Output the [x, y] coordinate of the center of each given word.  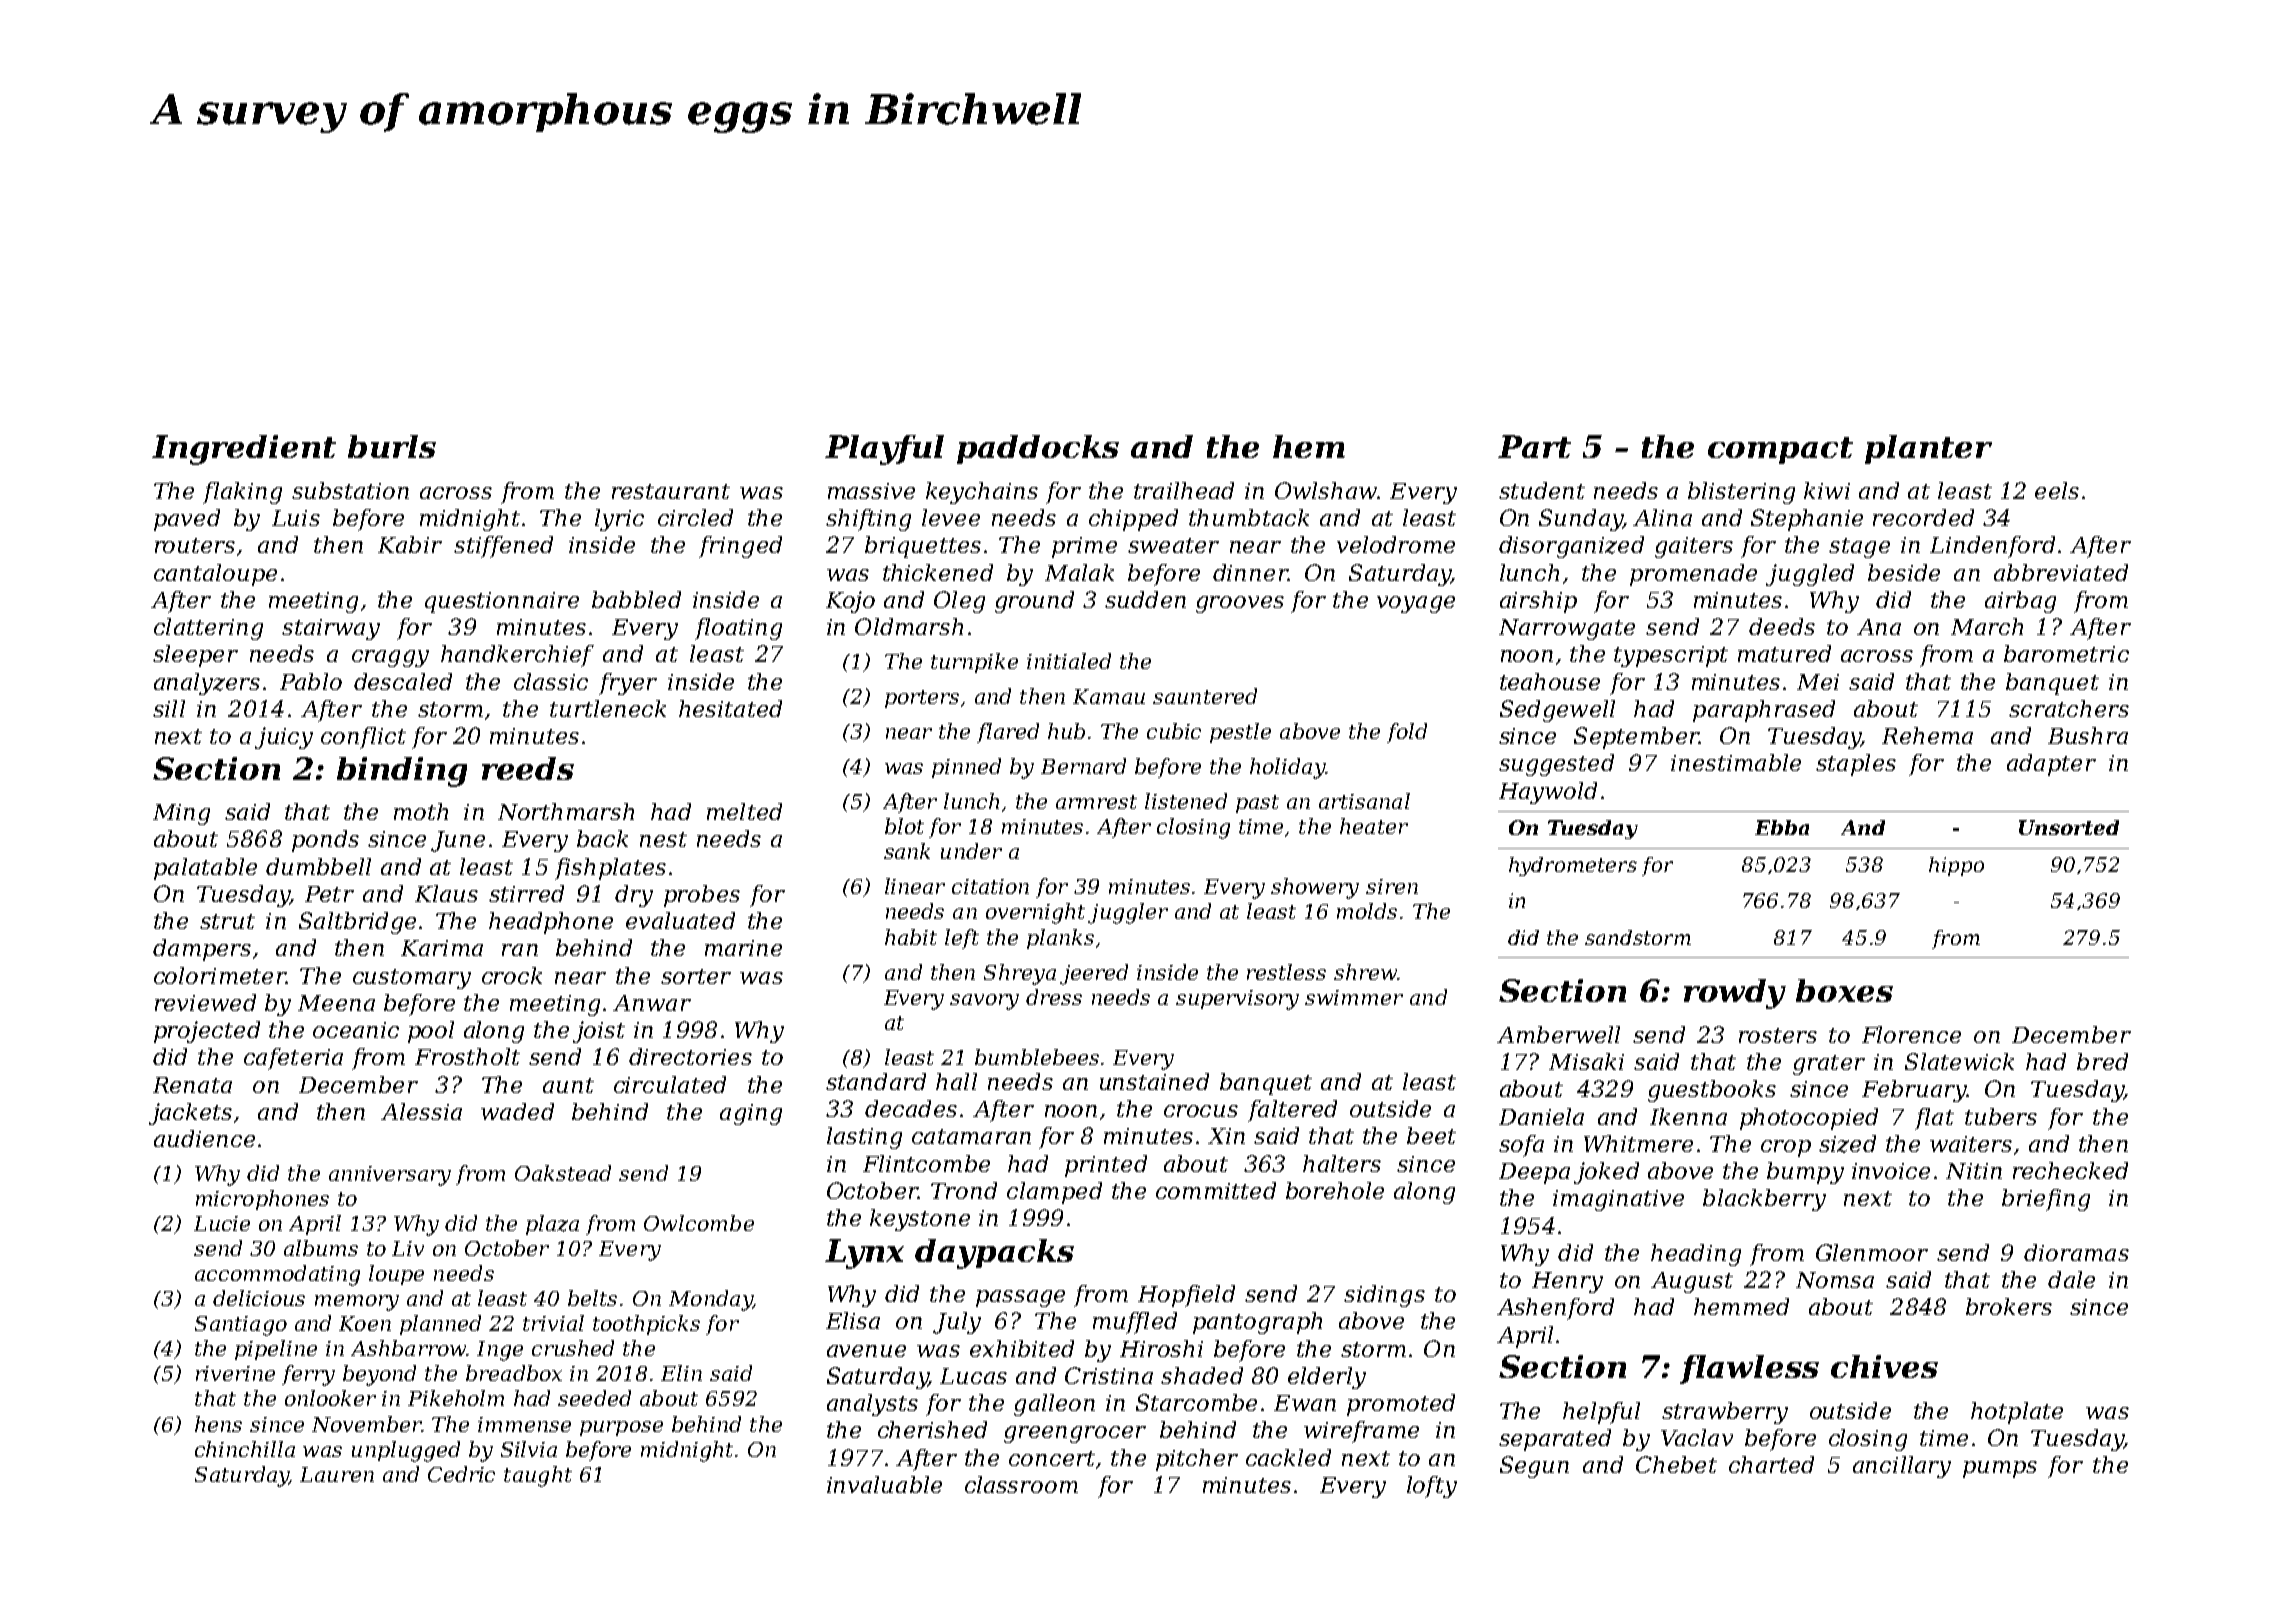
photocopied [1809, 1119]
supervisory [1237, 1000]
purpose [621, 1428]
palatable [205, 869]
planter [1928, 449]
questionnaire [502, 602]
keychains [982, 493]
